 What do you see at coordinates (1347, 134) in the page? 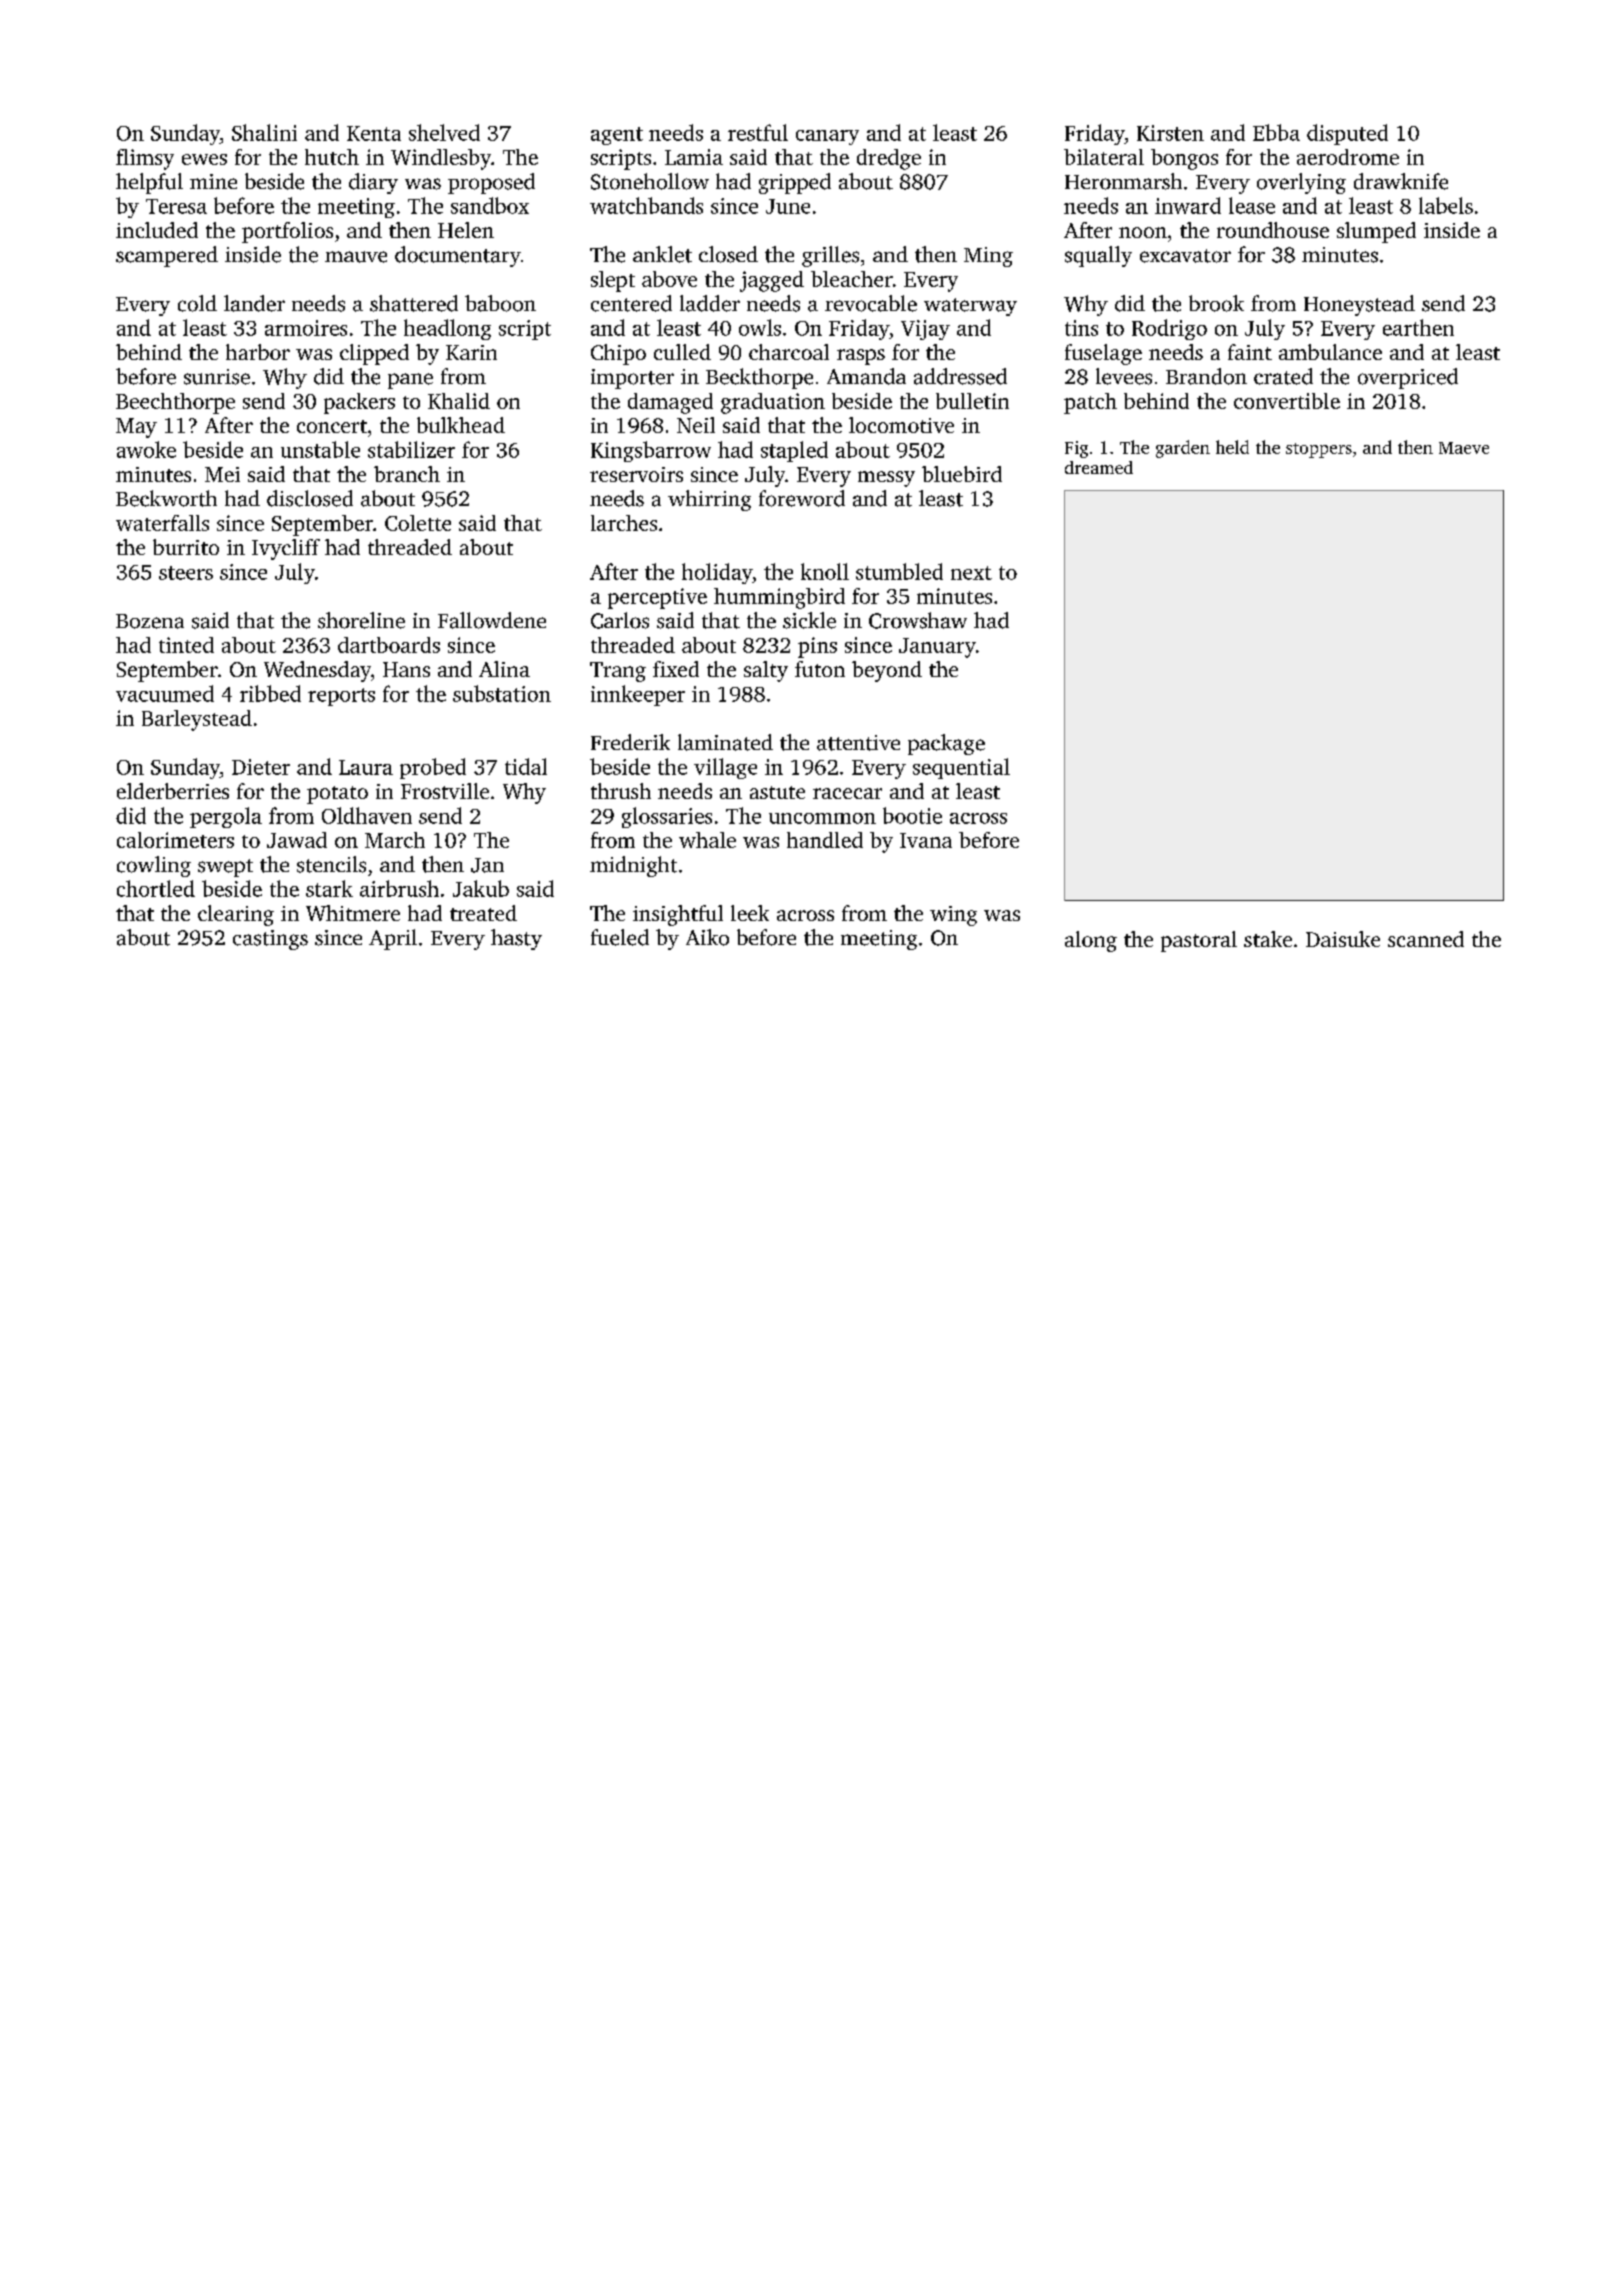
I see `disputed` at bounding box center [1347, 134].
